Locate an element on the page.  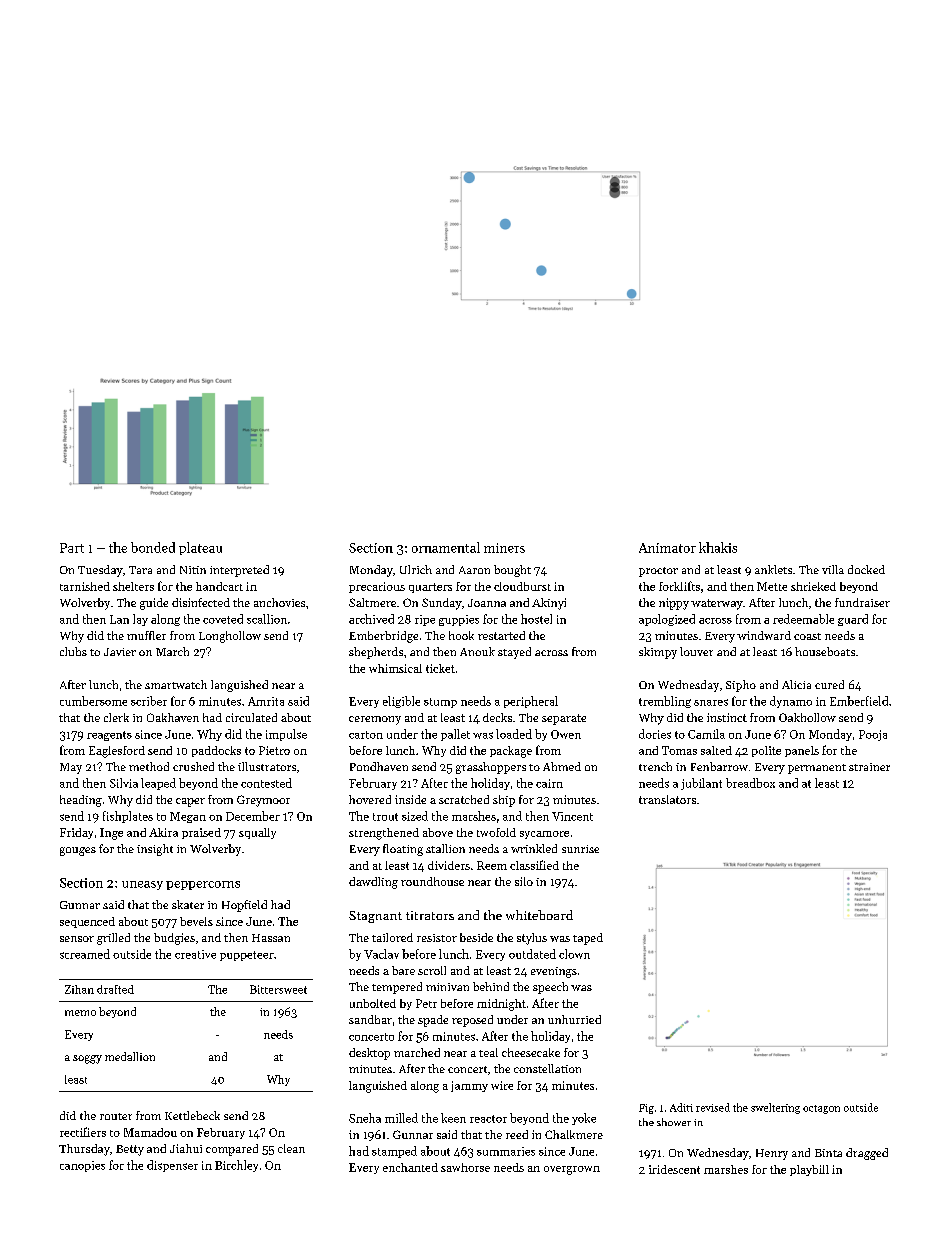
sunrise is located at coordinates (580, 849).
